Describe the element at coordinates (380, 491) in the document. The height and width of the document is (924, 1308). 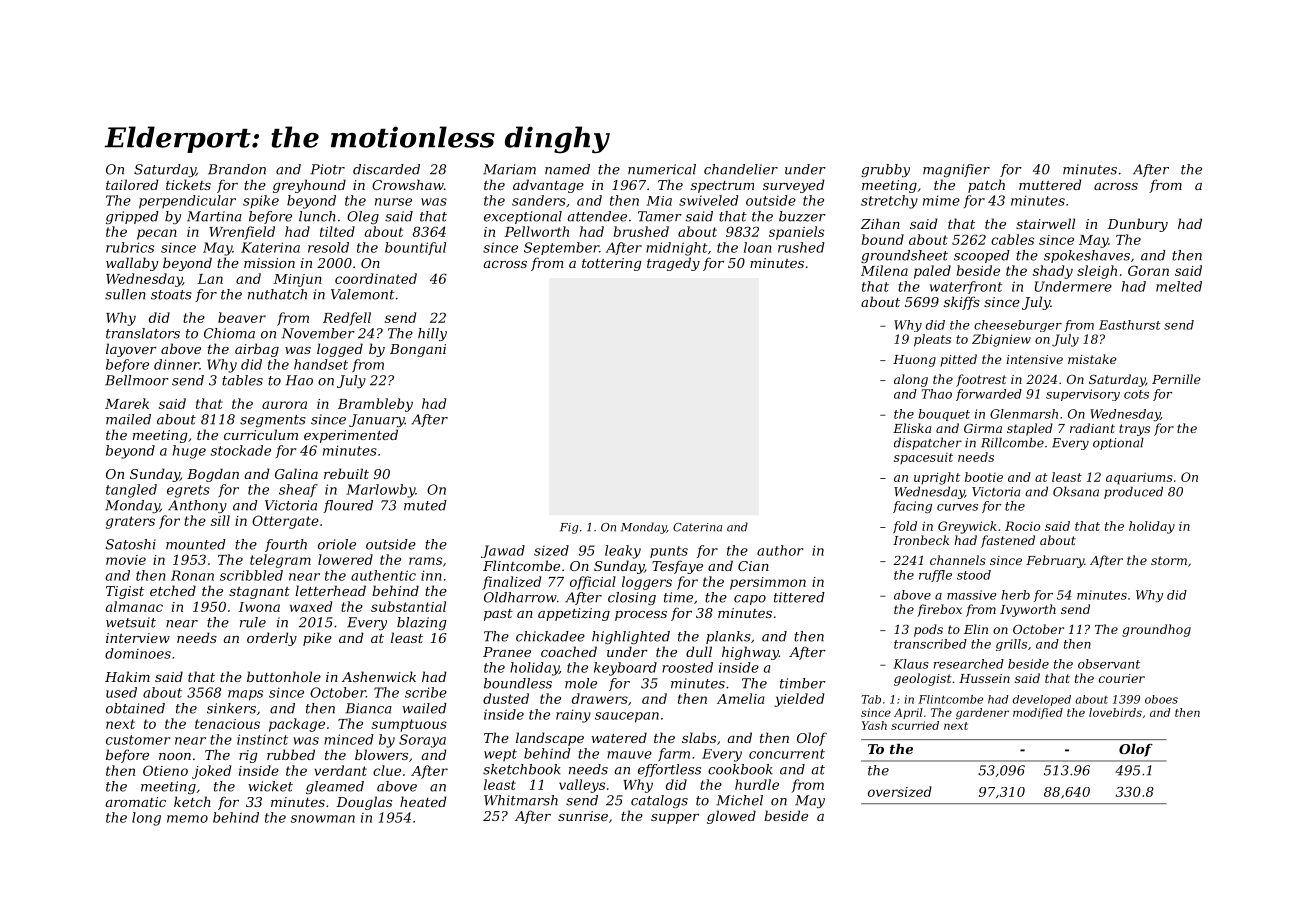
I see `Marlowby` at that location.
